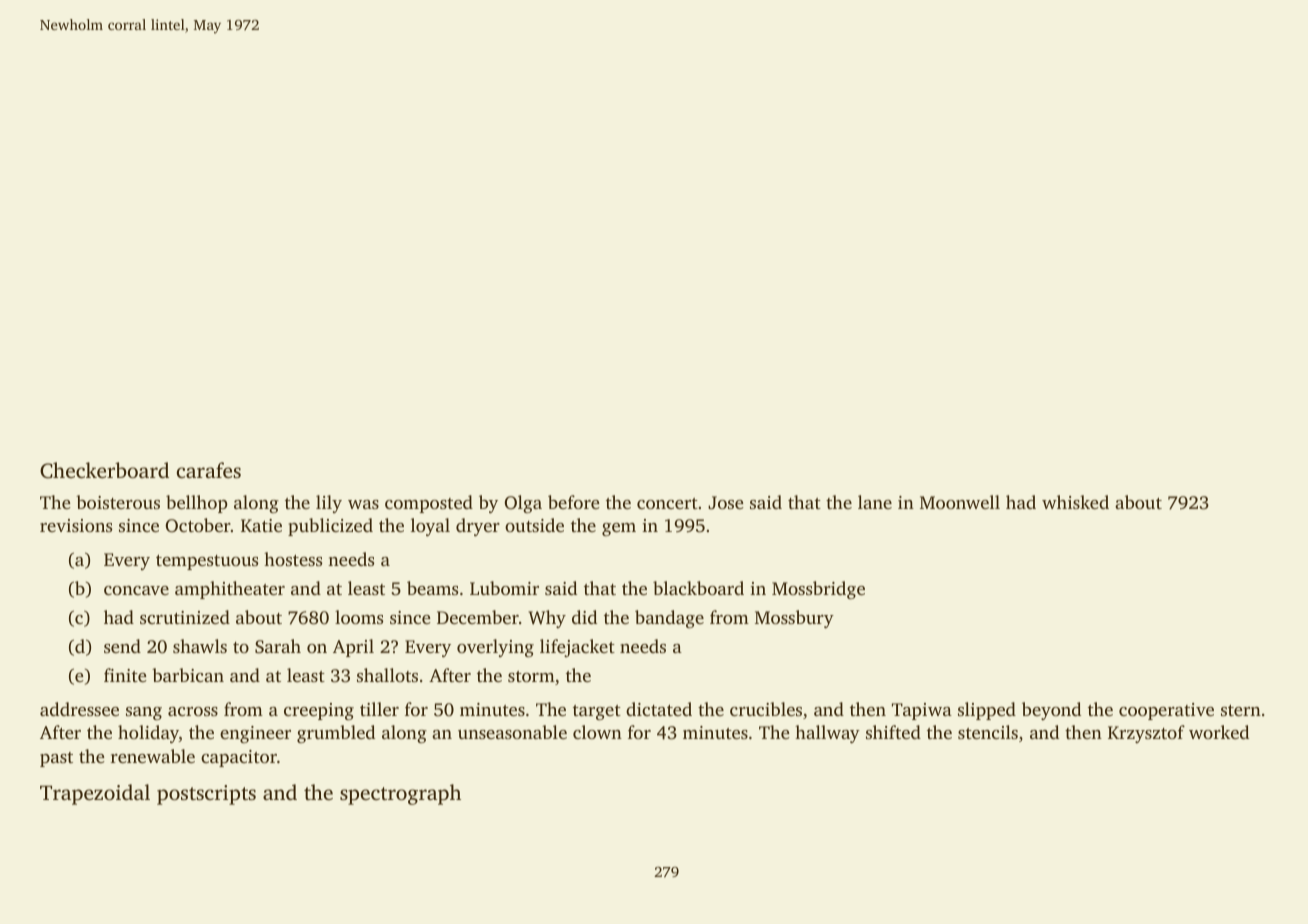 This screenshot has height=924, width=1308. Describe the element at coordinates (118, 502) in the screenshot. I see `boisterous` at that location.
